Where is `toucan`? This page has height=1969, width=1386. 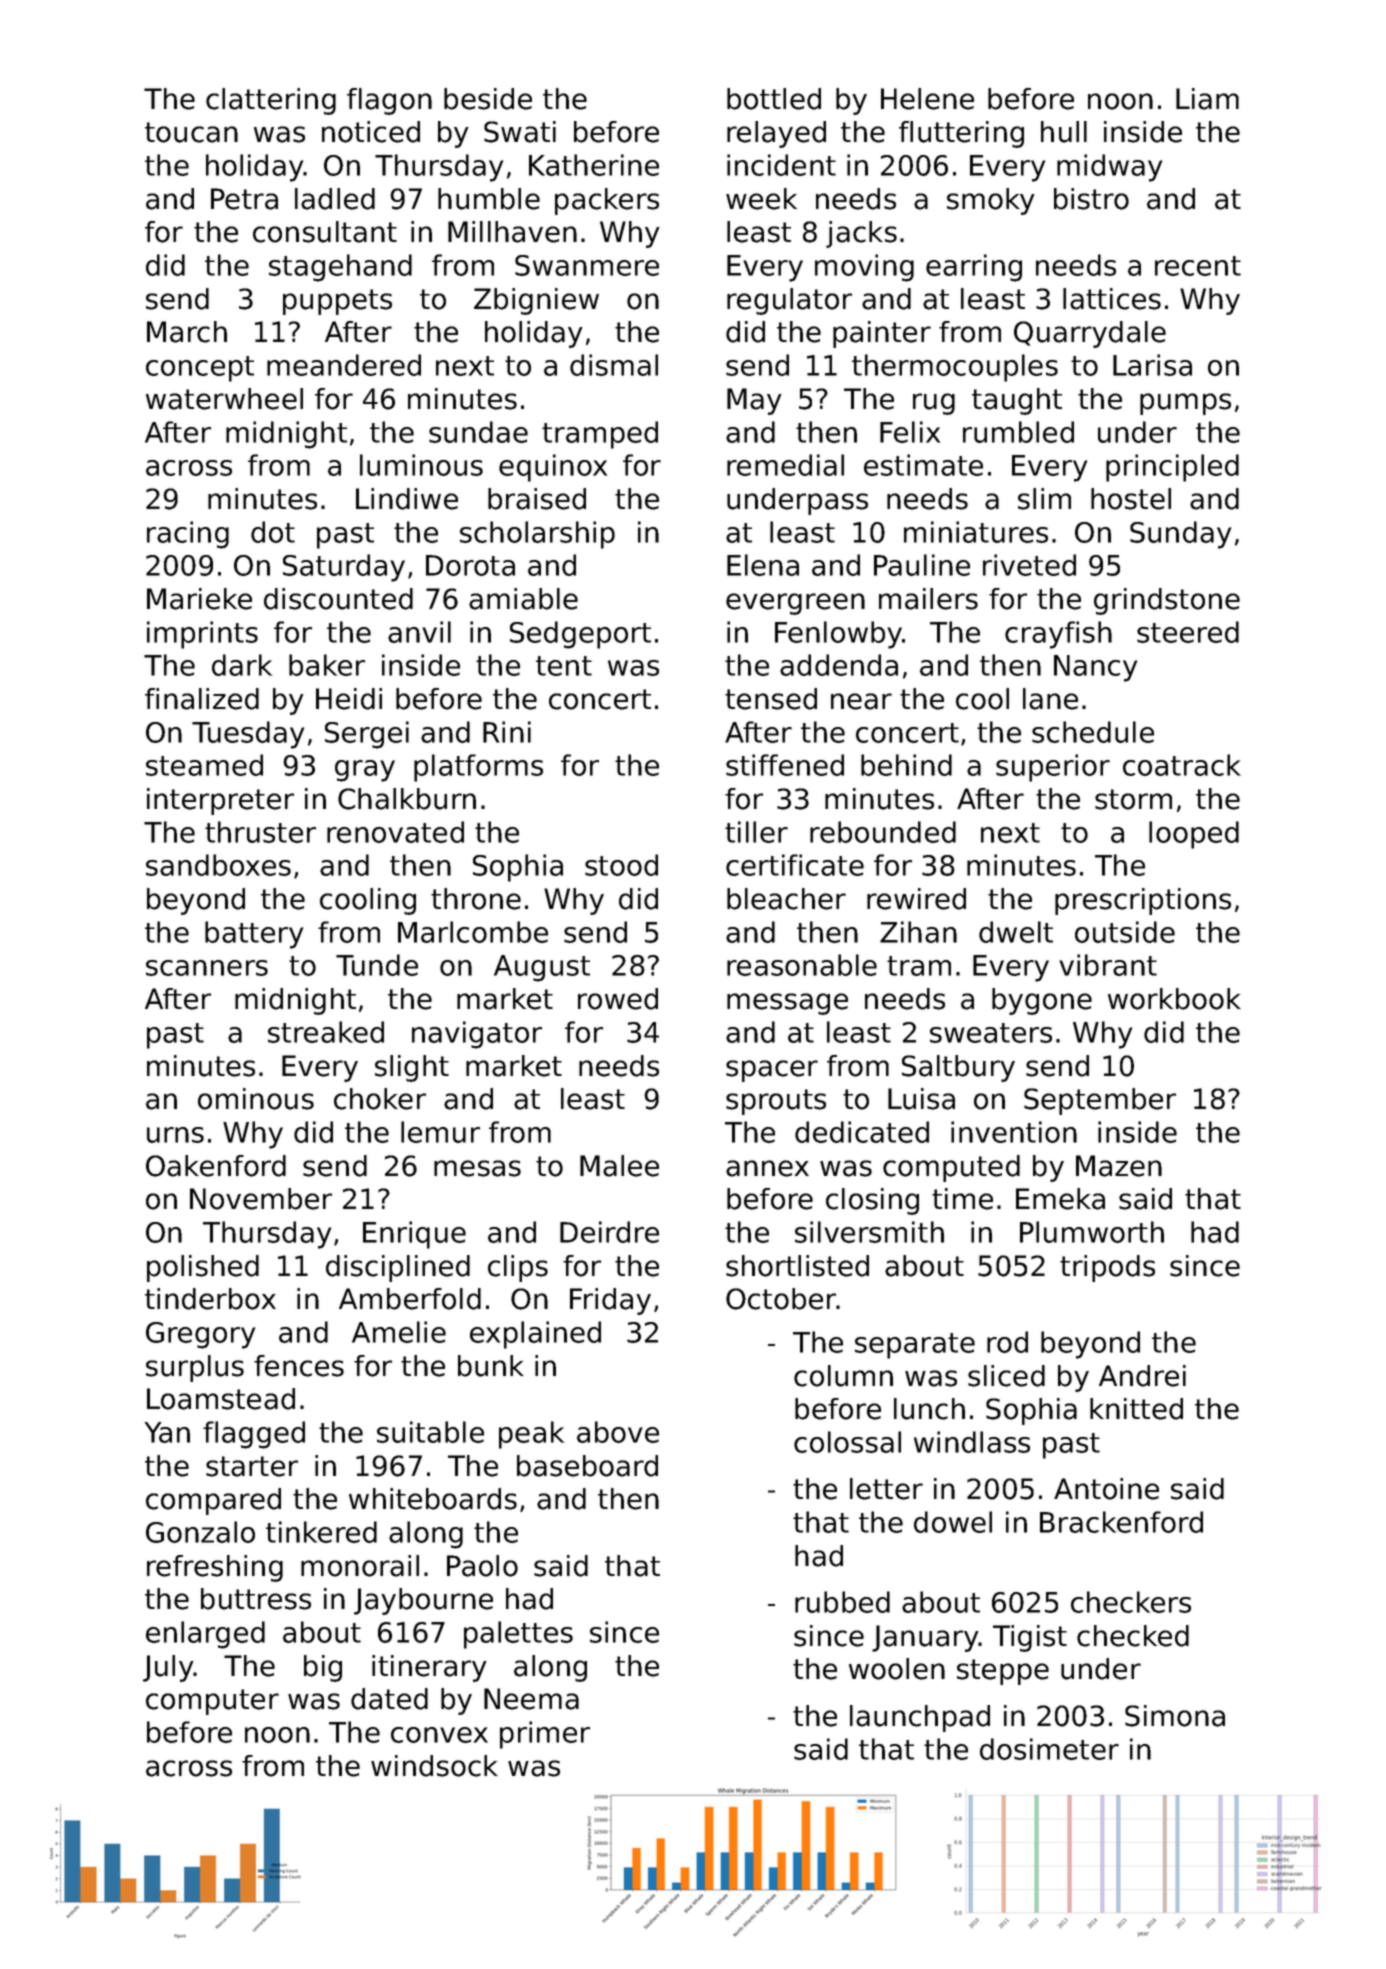 toucan is located at coordinates (191, 132).
